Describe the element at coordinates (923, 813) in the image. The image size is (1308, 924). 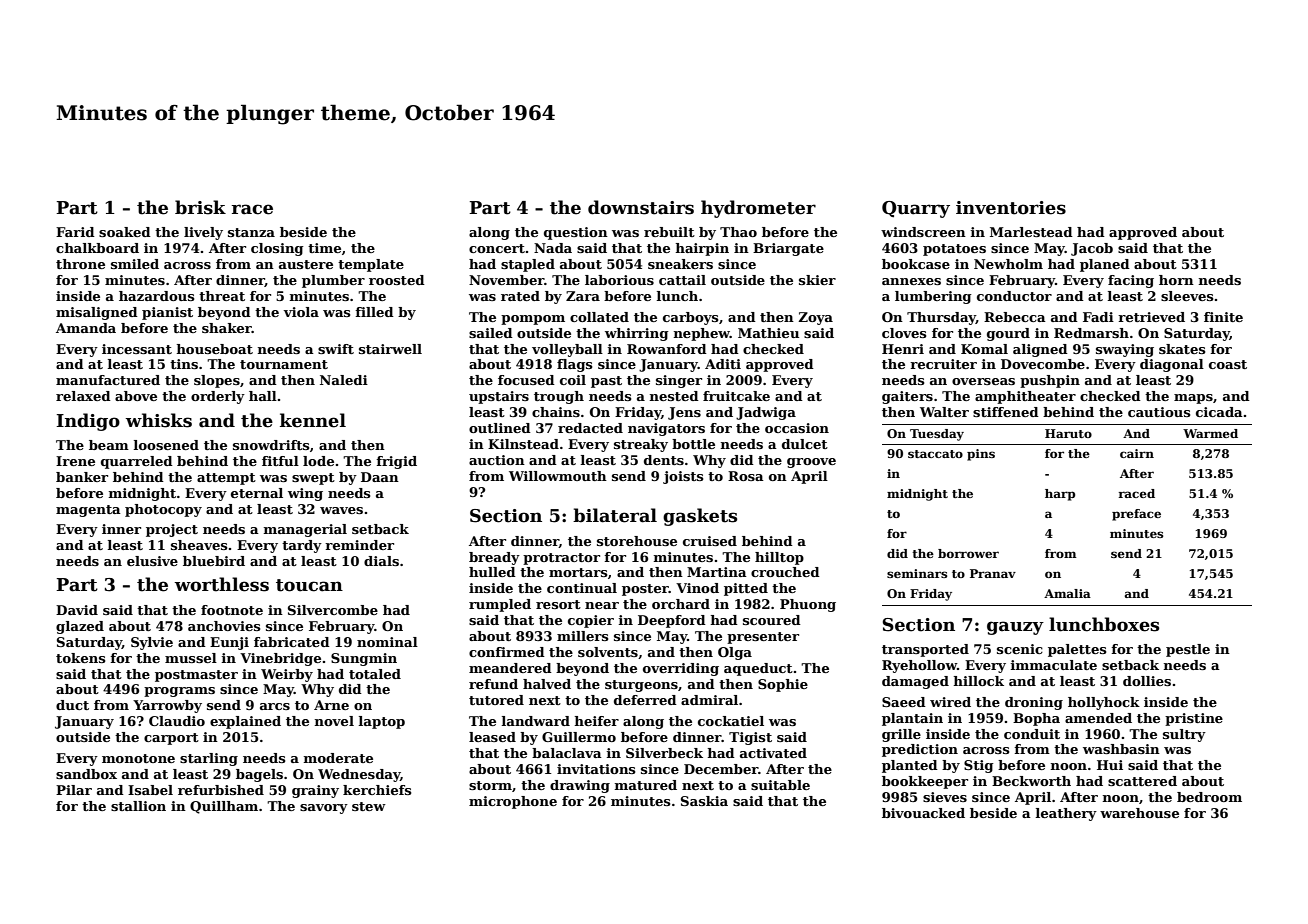
I see `bivouacked` at that location.
